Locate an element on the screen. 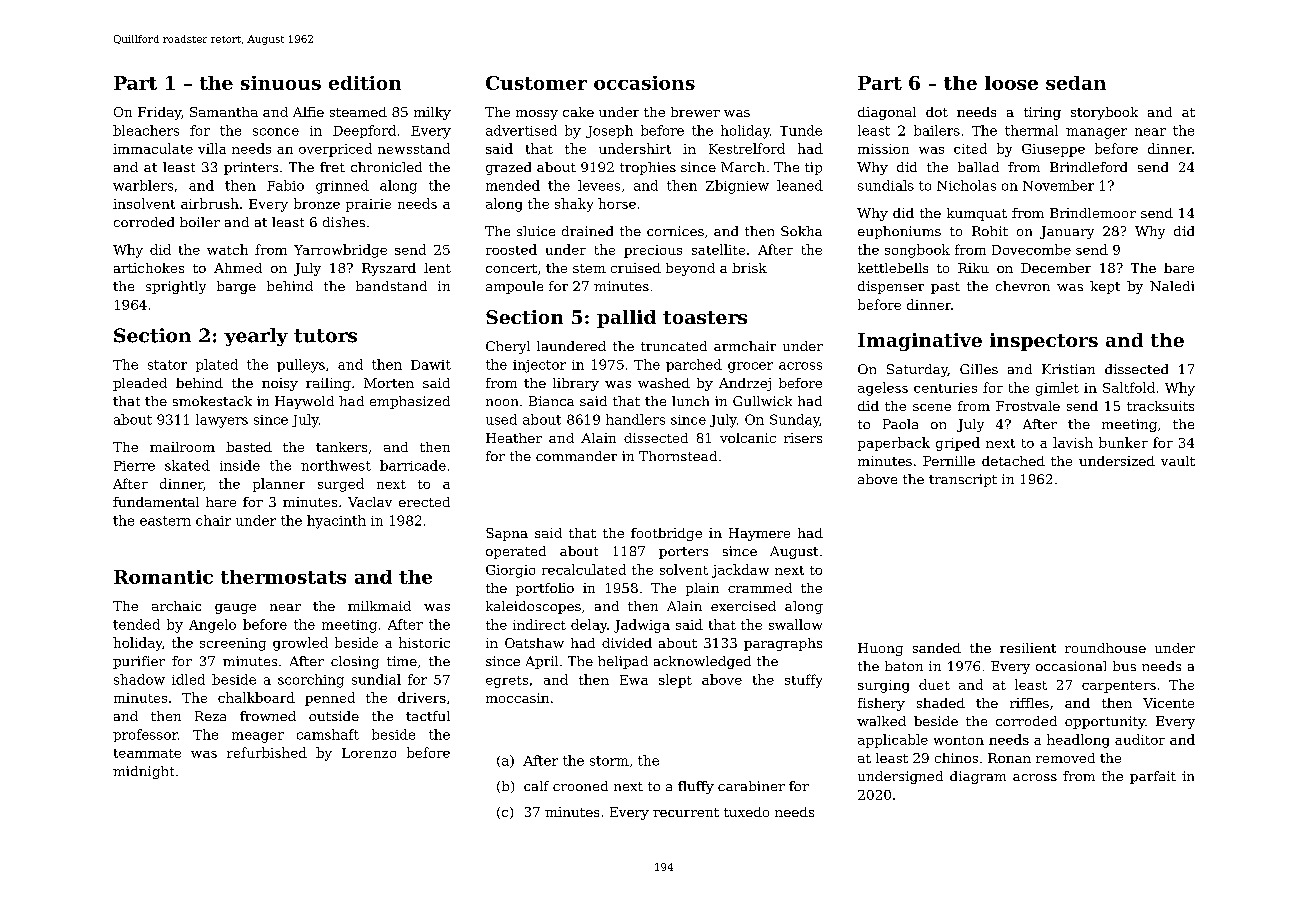 This screenshot has width=1308, height=924. Customer is located at coordinates (536, 83).
